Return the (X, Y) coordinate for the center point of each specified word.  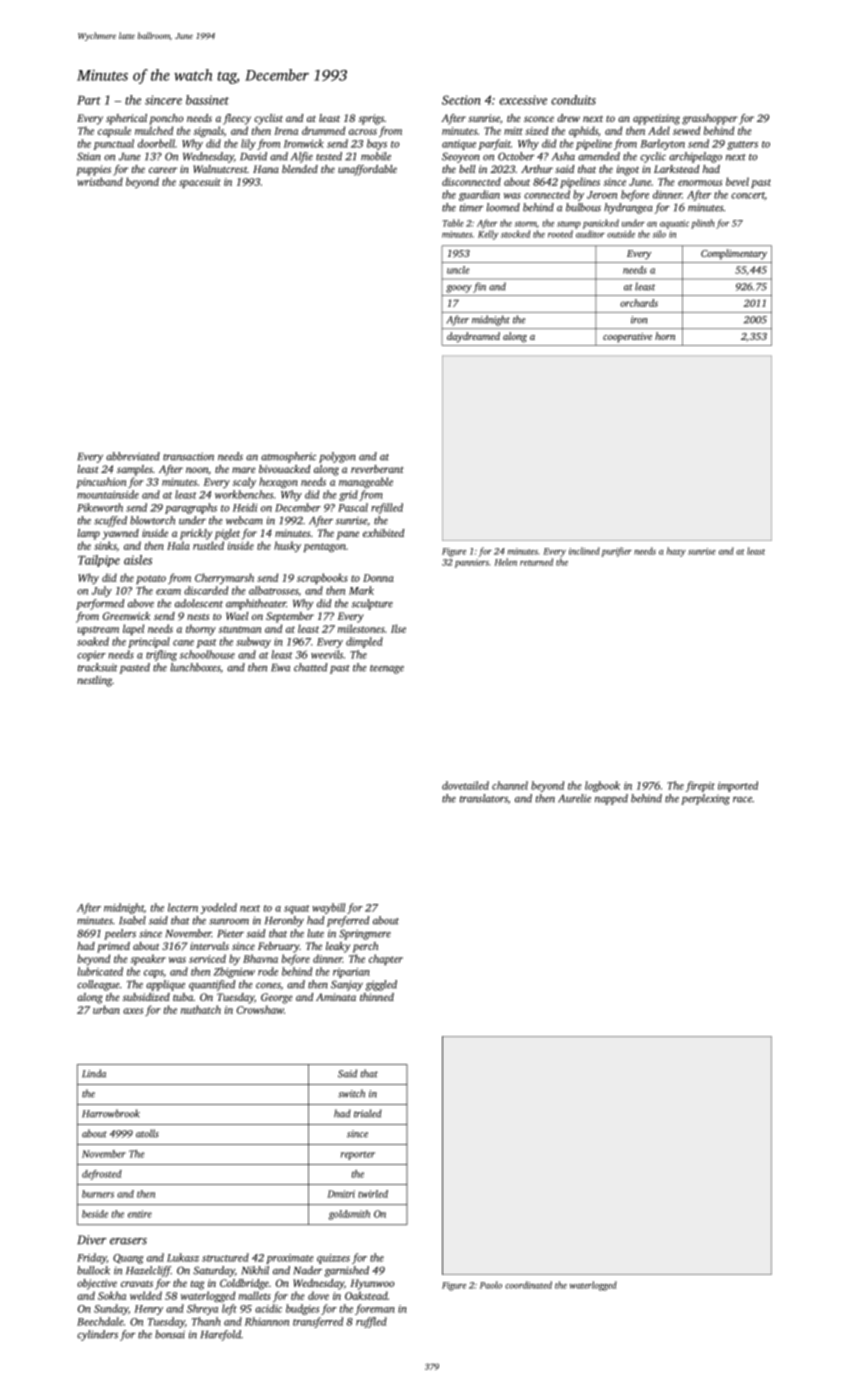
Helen (505, 562)
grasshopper (710, 119)
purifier (616, 552)
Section (461, 100)
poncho (166, 119)
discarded (206, 590)
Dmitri (341, 1194)
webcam (244, 520)
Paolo (491, 1285)
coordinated (528, 1285)
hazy (676, 552)
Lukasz (183, 1257)
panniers (472, 563)
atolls (147, 1133)
